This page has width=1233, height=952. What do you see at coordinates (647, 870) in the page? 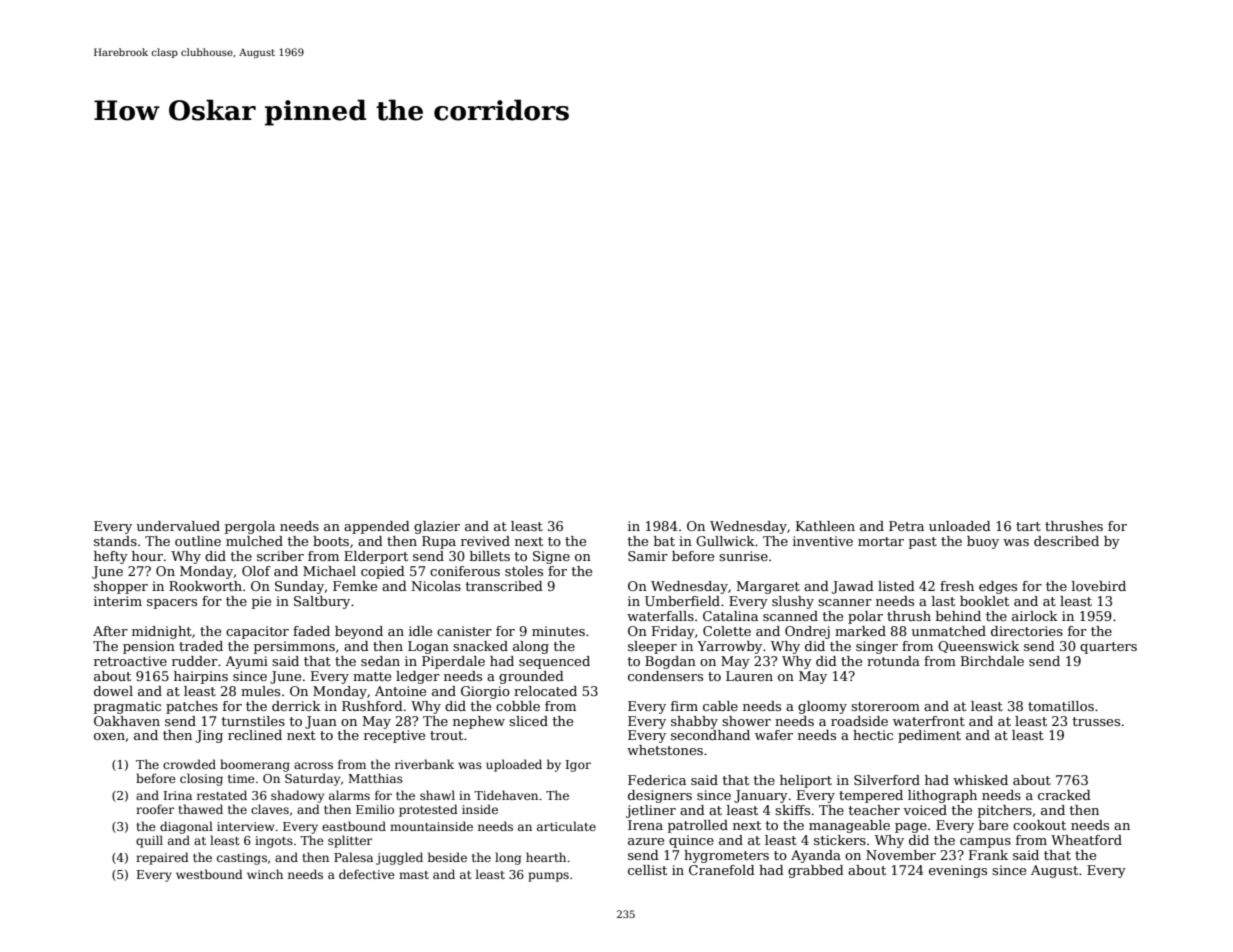
I see `cellist` at bounding box center [647, 870].
